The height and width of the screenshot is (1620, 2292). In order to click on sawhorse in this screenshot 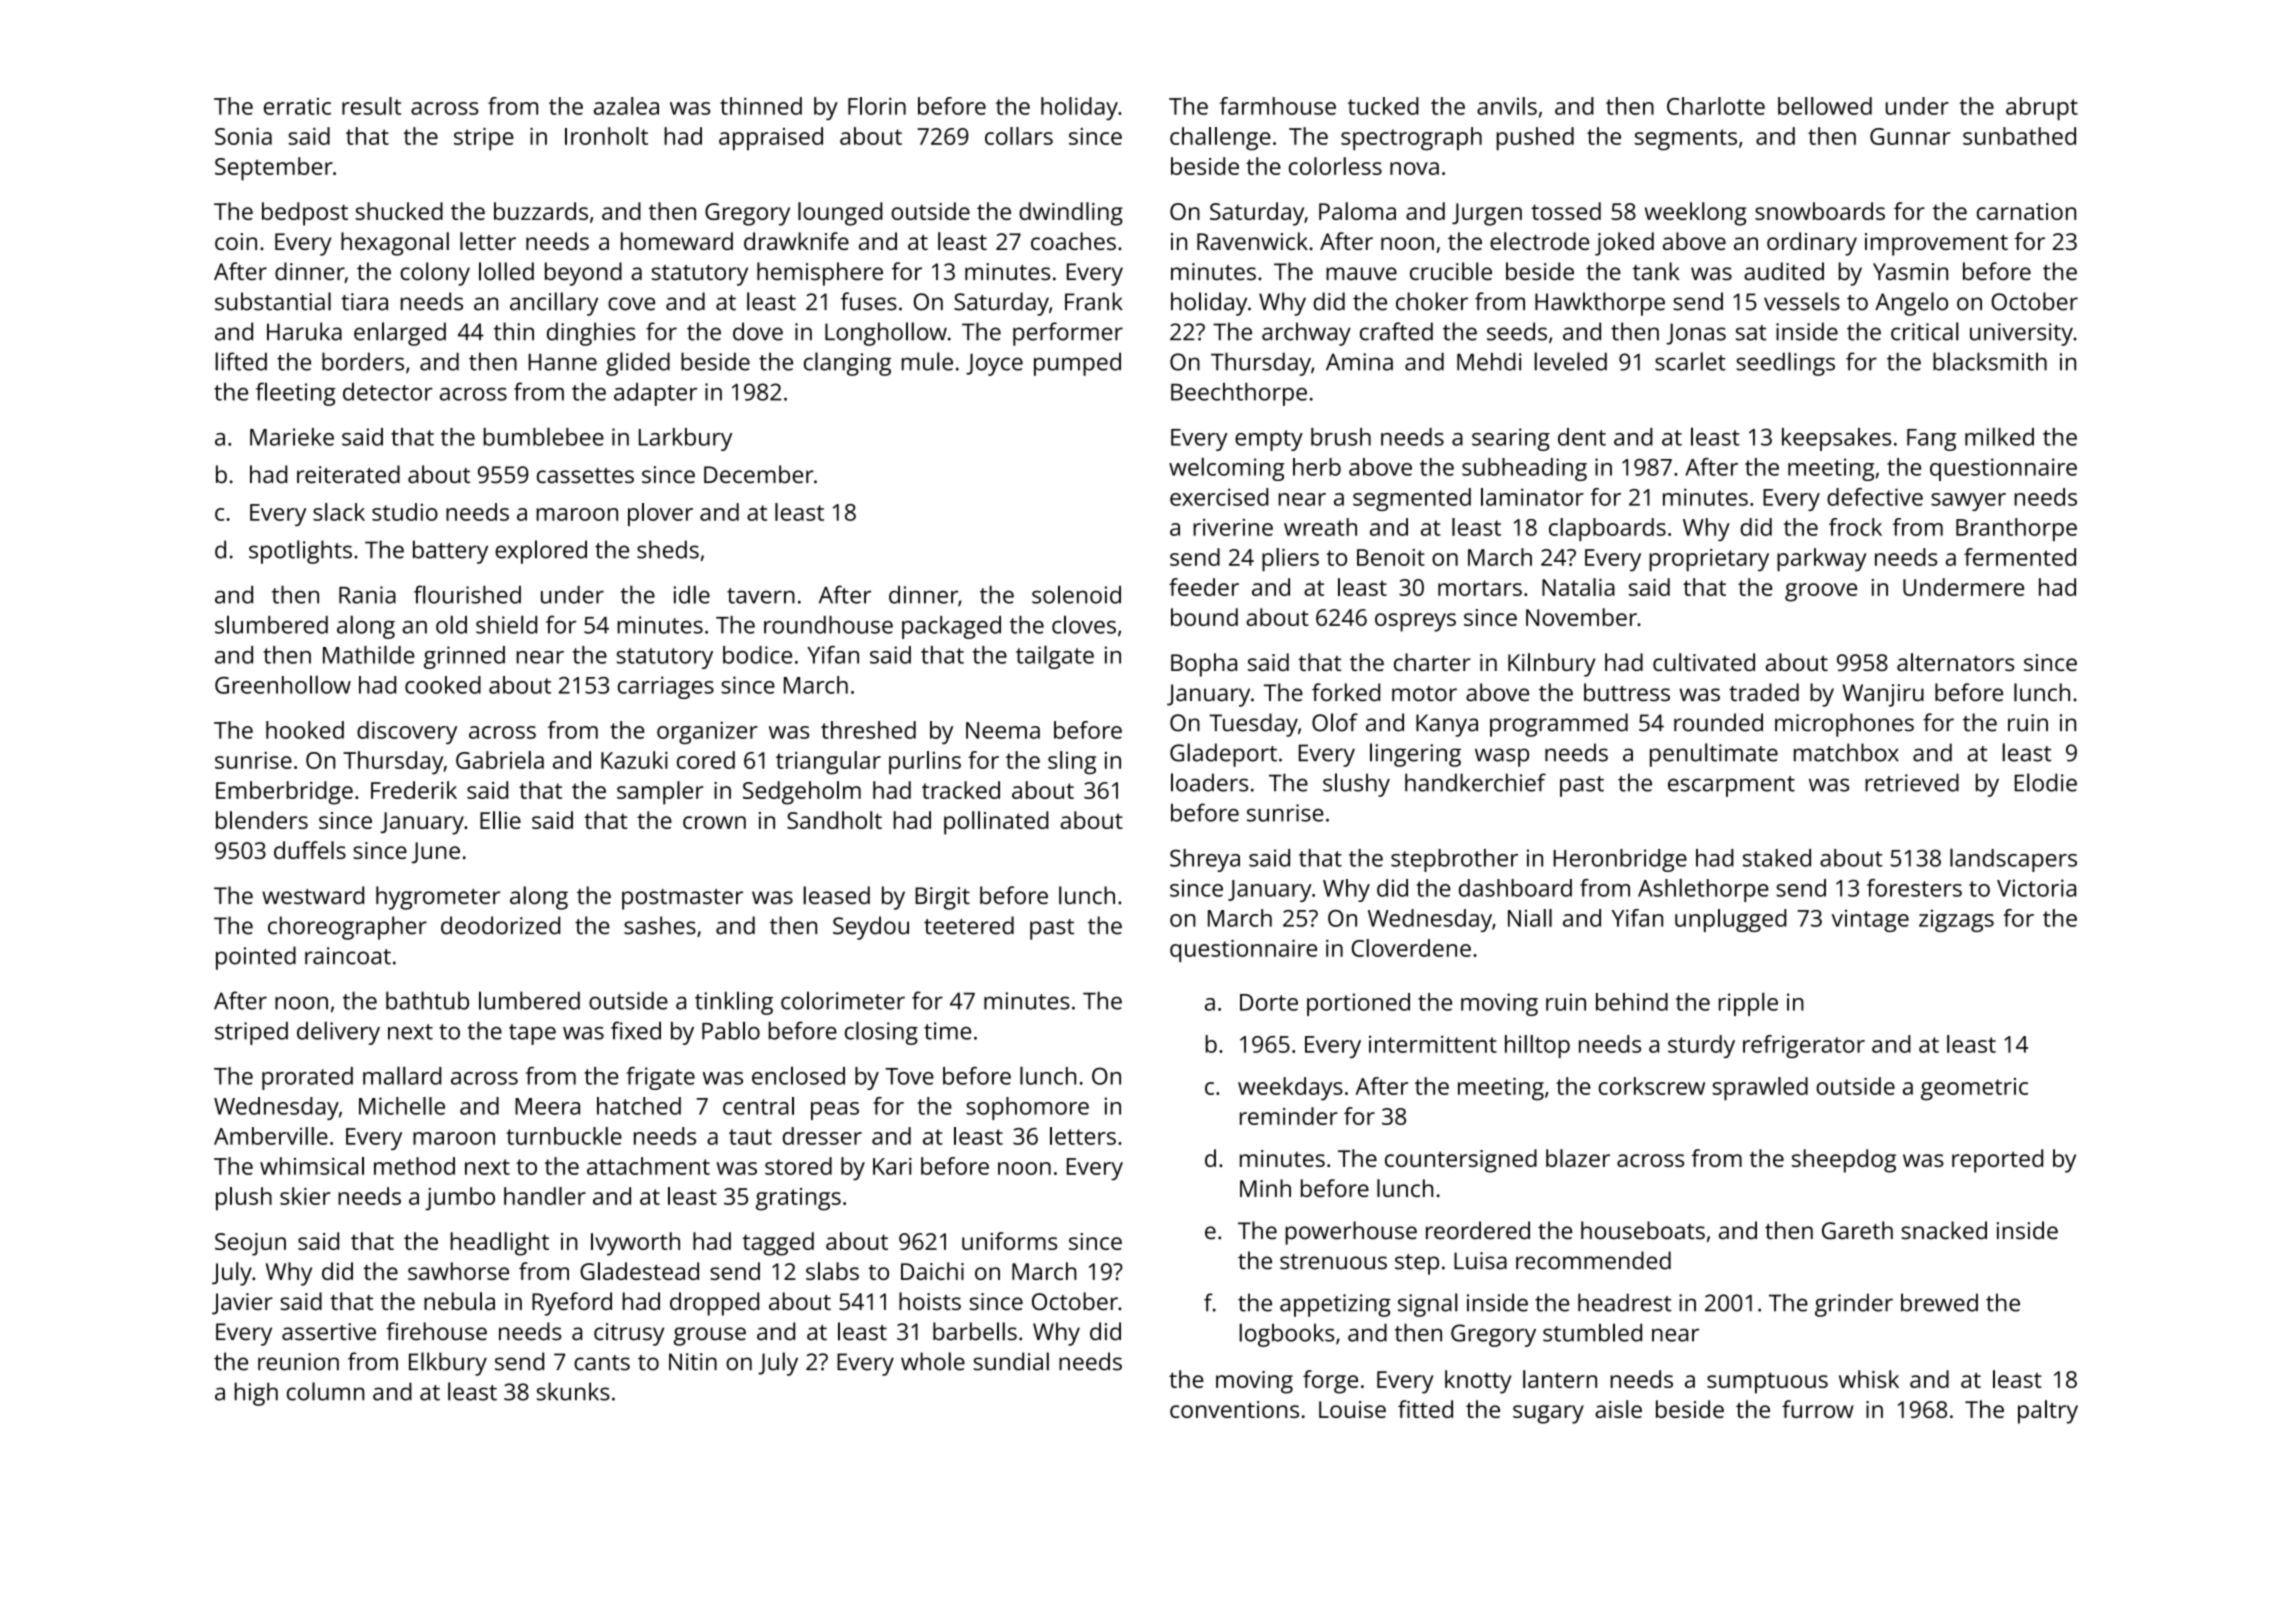, I will do `click(458, 1271)`.
